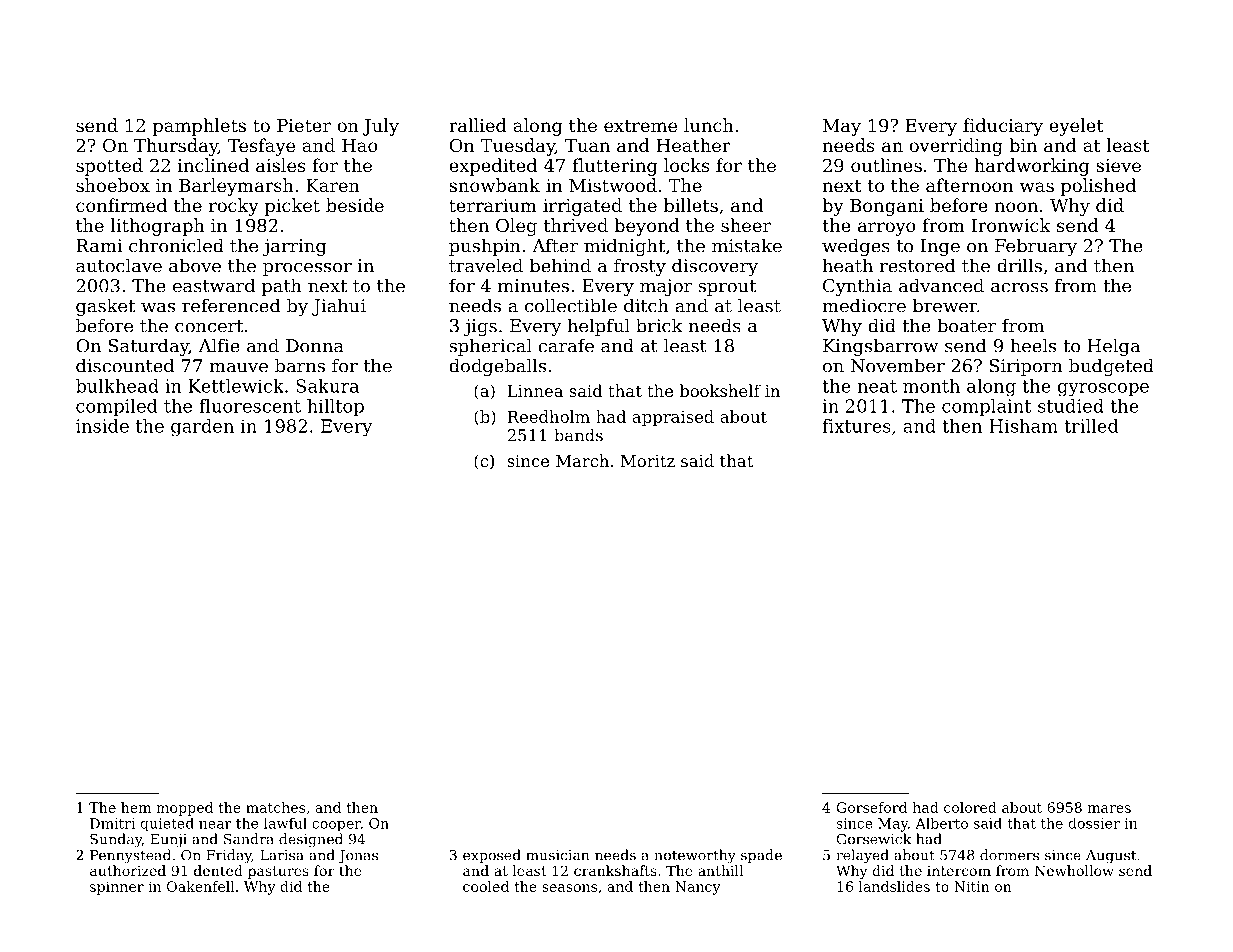 Image resolution: width=1233 pixels, height=952 pixels. Describe the element at coordinates (640, 126) in the screenshot. I see `extreme` at that location.
